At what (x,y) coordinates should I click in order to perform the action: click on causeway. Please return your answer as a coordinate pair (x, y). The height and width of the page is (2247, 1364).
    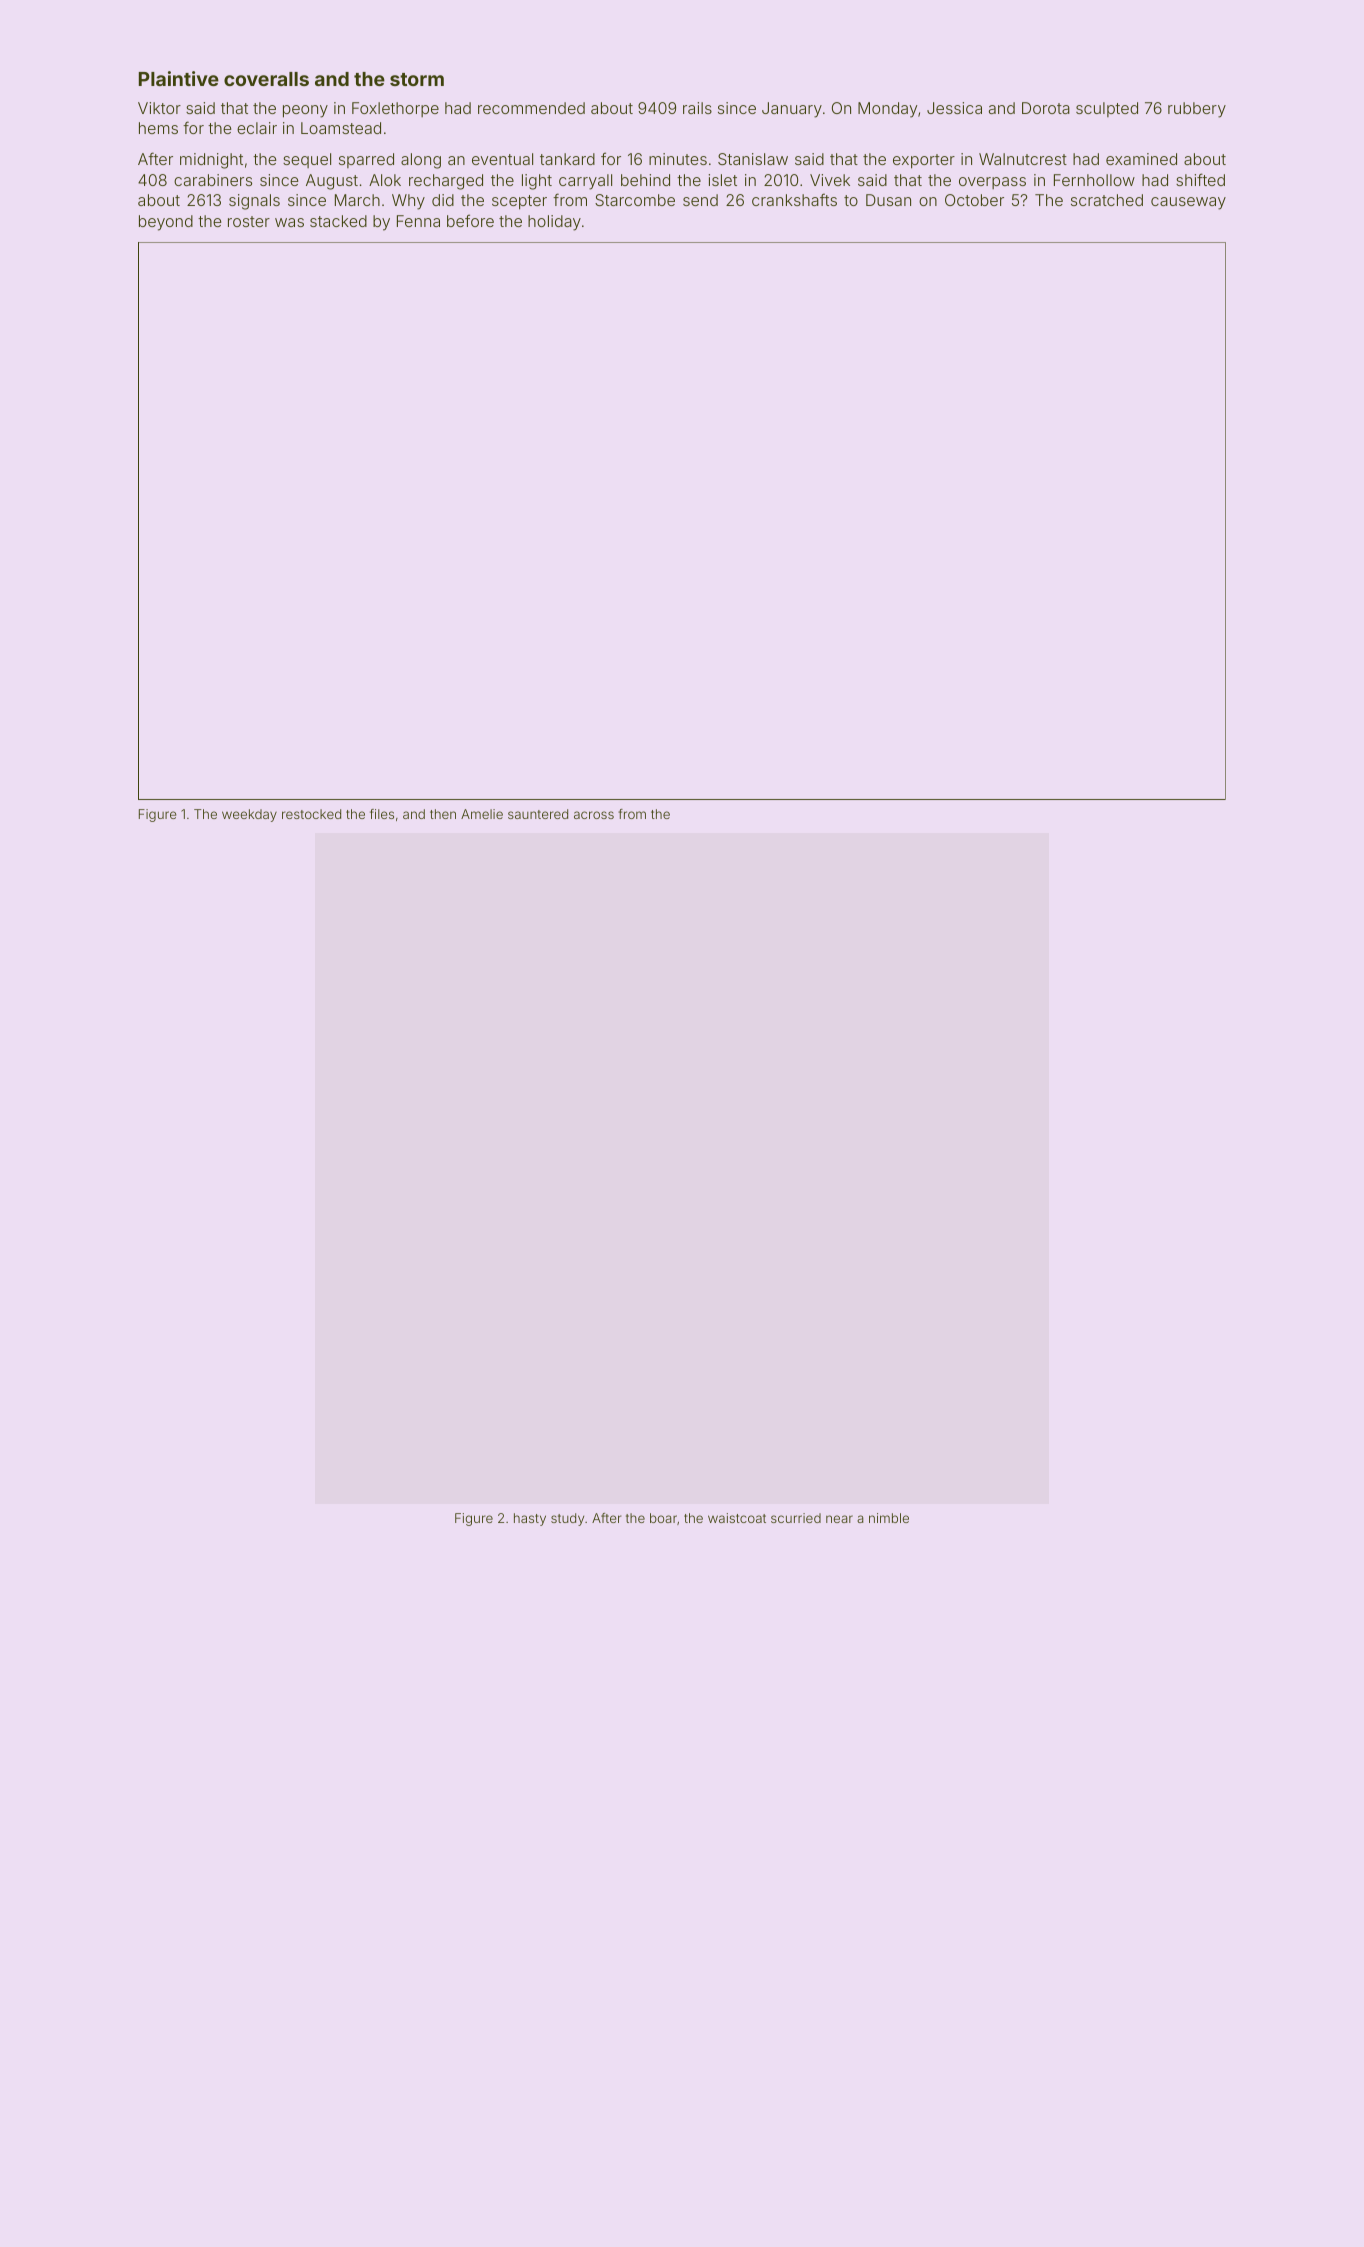
    Looking at the image, I should click on (1188, 203).
